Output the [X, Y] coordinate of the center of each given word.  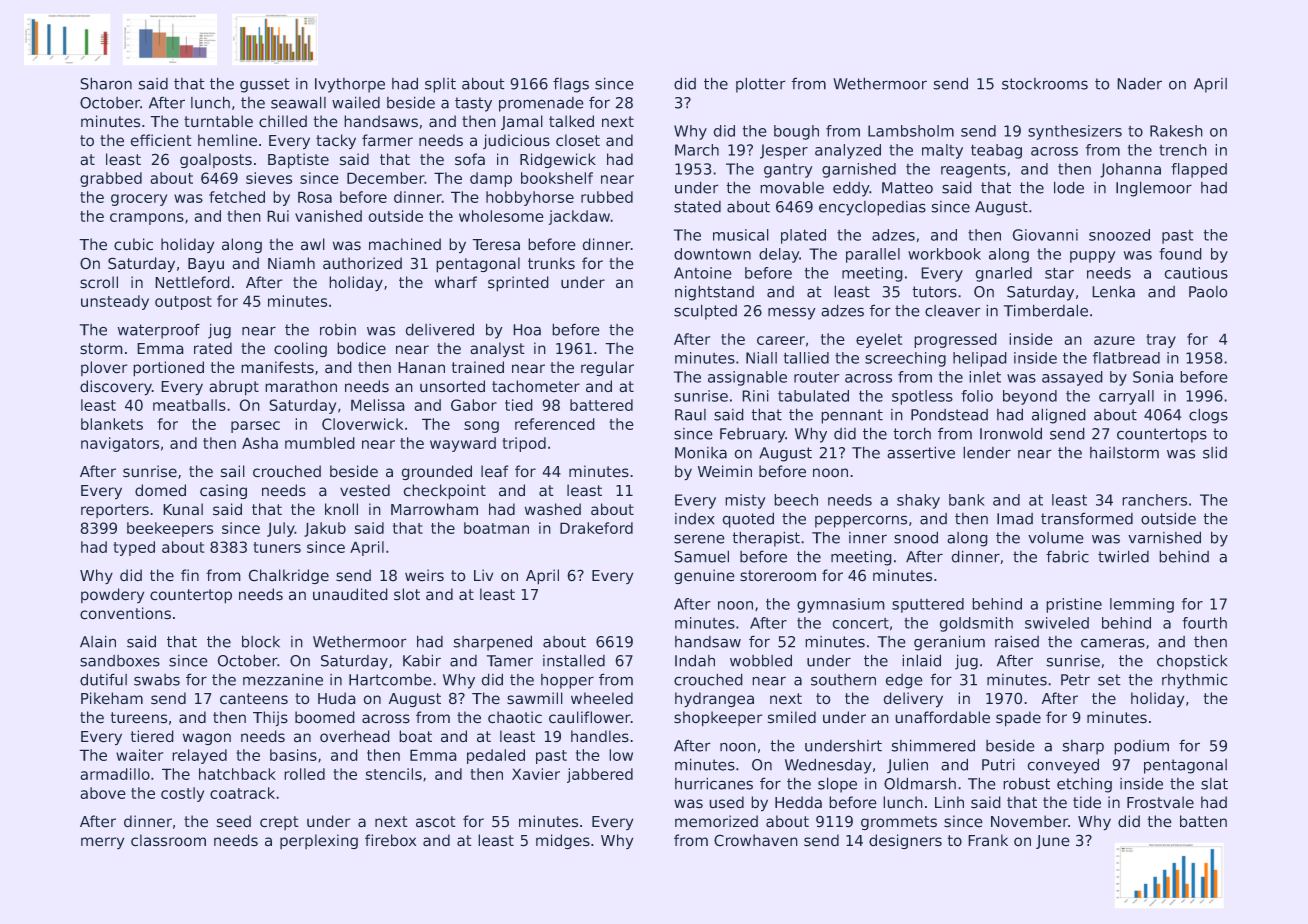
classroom [168, 840]
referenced [555, 424]
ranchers [1154, 500]
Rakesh [1176, 131]
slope [837, 785]
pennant [852, 416]
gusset [265, 85]
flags [571, 85]
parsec [255, 427]
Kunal [183, 509]
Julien [907, 766]
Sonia [1153, 377]
